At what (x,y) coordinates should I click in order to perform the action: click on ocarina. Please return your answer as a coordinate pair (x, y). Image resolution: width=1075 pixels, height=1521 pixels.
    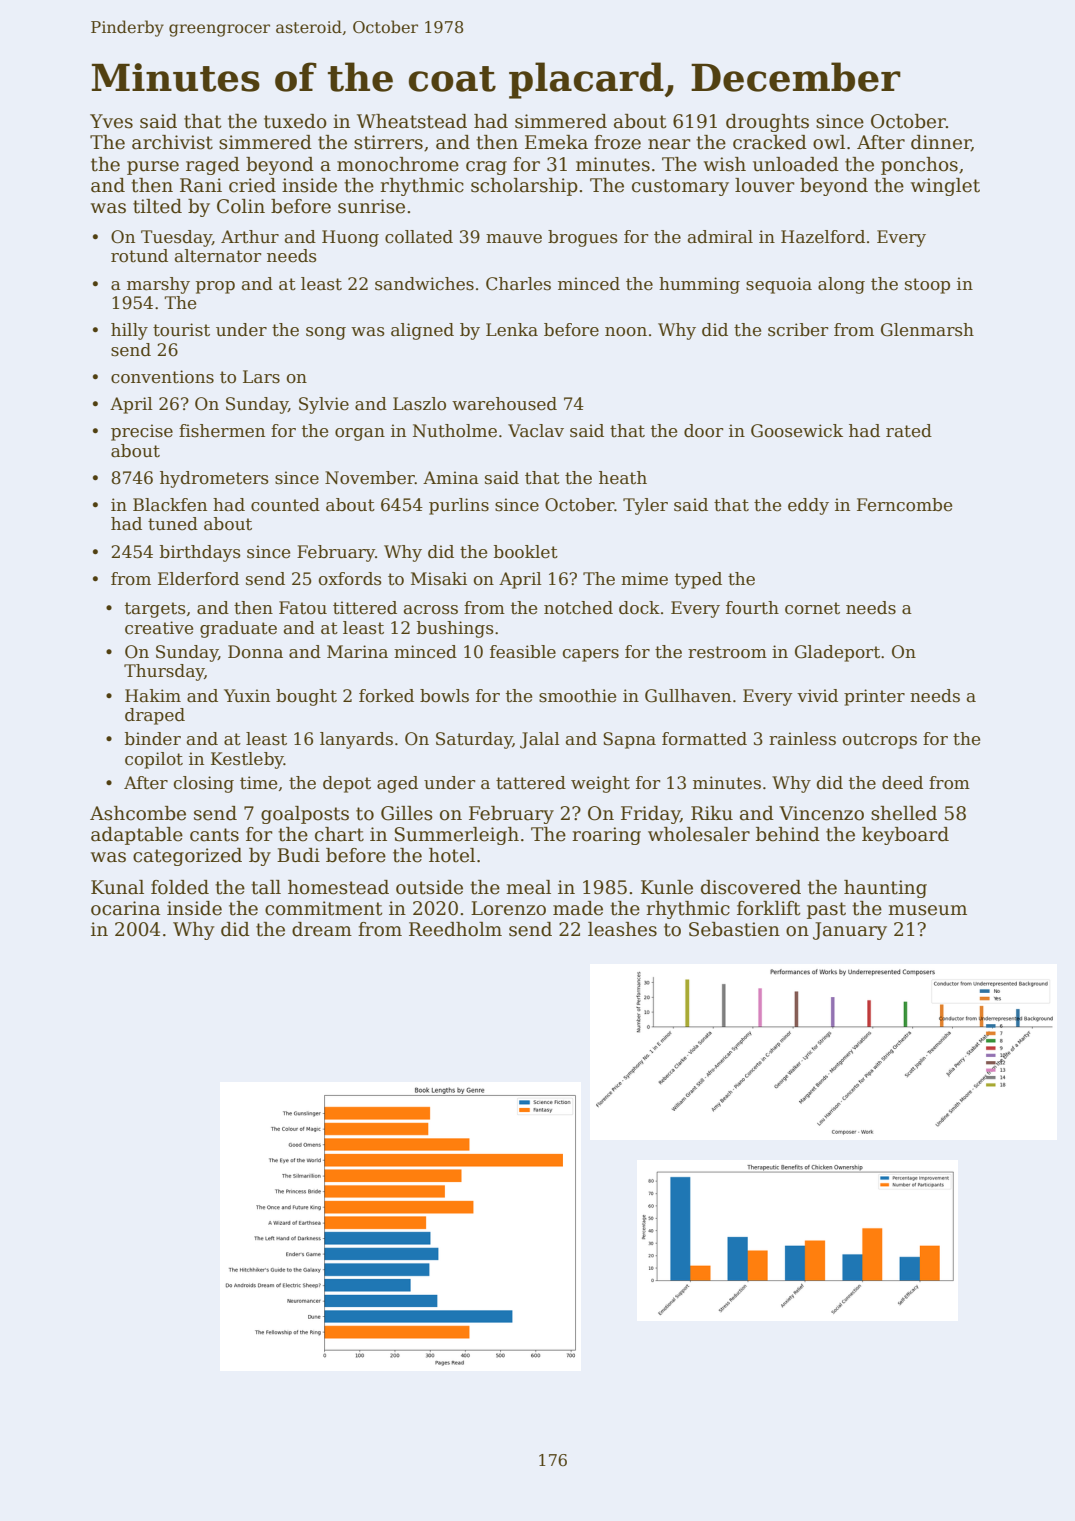
    Looking at the image, I should click on (125, 908).
